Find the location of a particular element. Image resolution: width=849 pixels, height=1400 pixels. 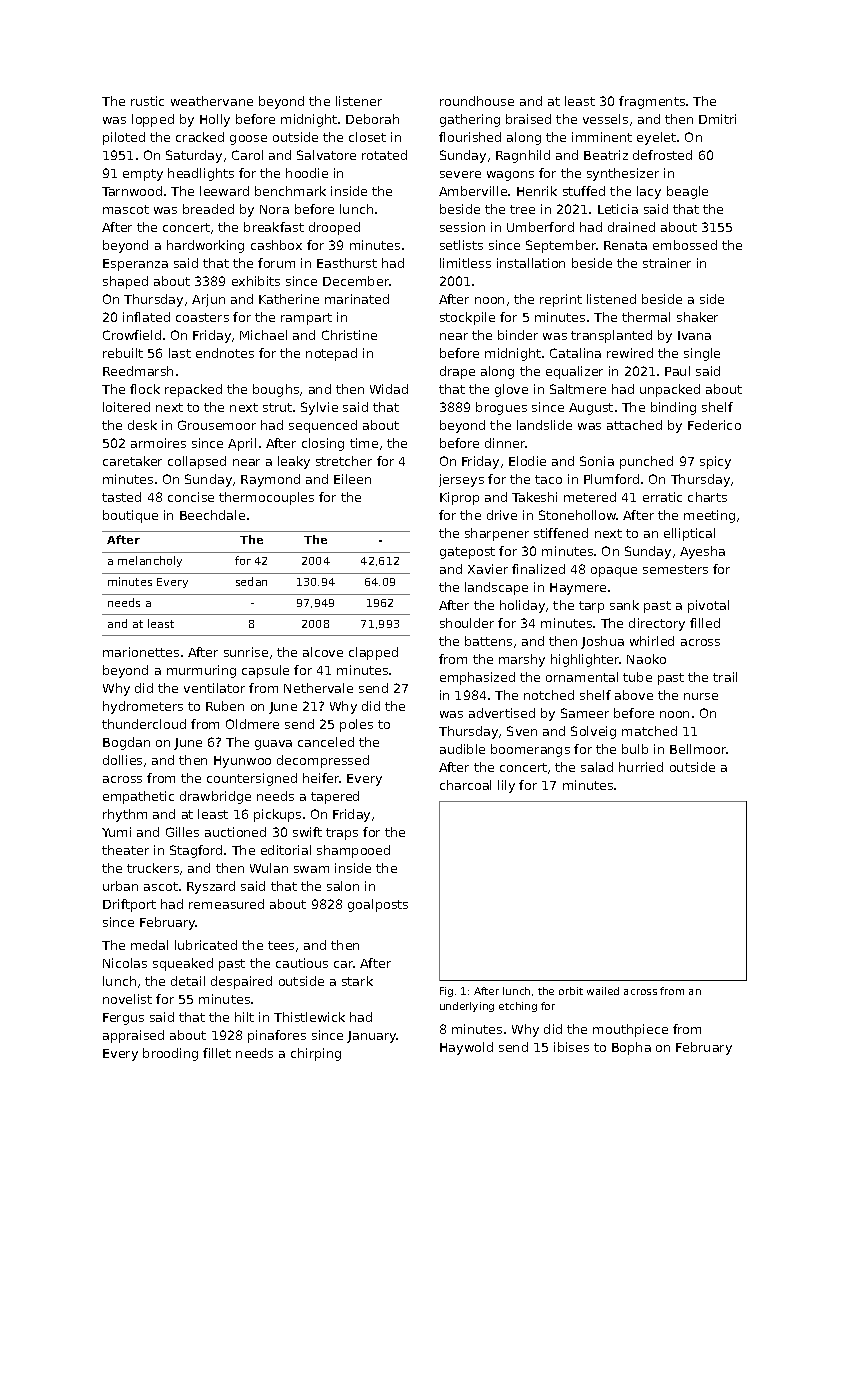

stockpile is located at coordinates (467, 318).
